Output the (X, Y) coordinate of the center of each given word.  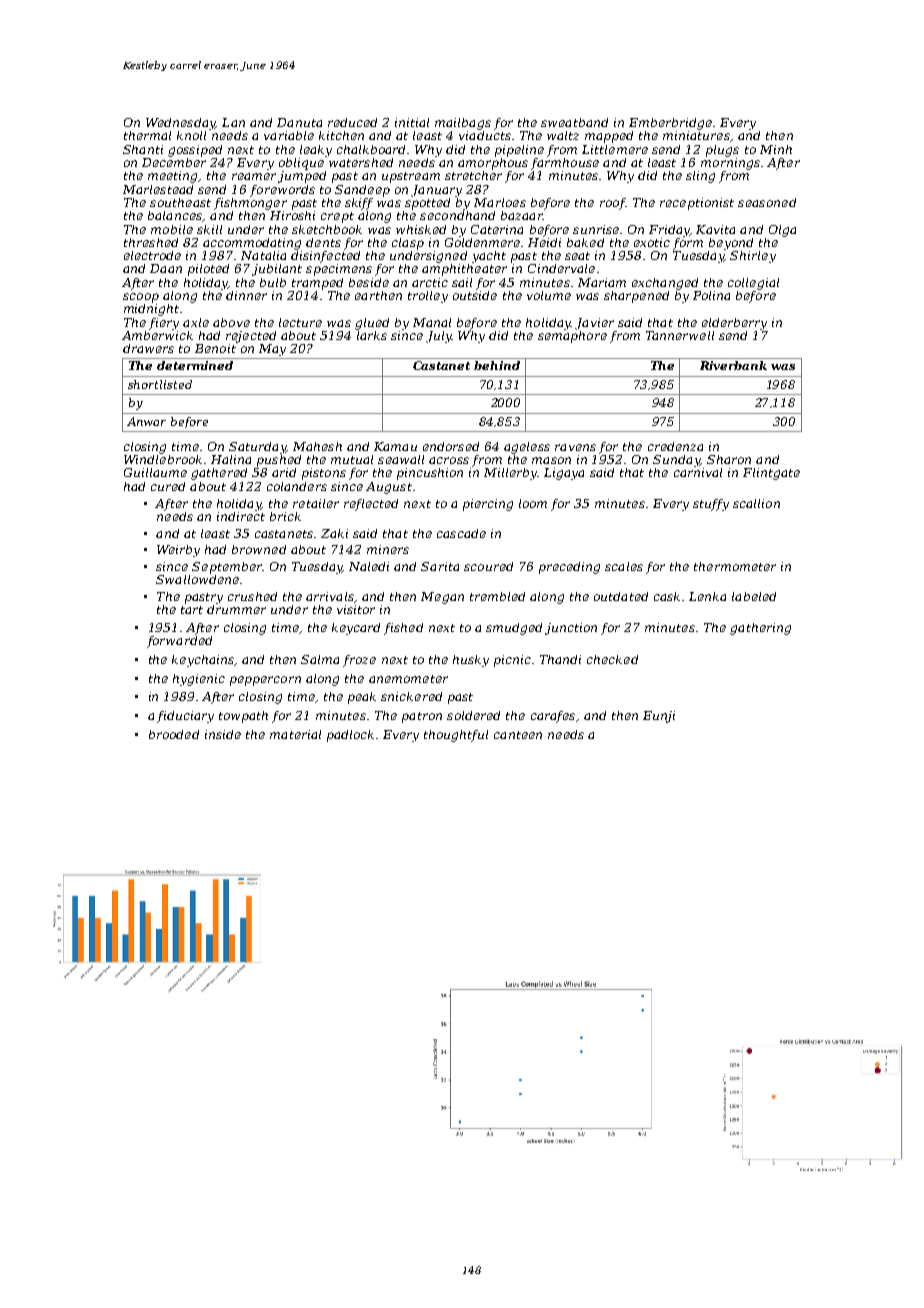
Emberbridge (670, 124)
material (295, 734)
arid (284, 472)
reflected (371, 505)
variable (289, 135)
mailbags (463, 124)
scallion (756, 503)
